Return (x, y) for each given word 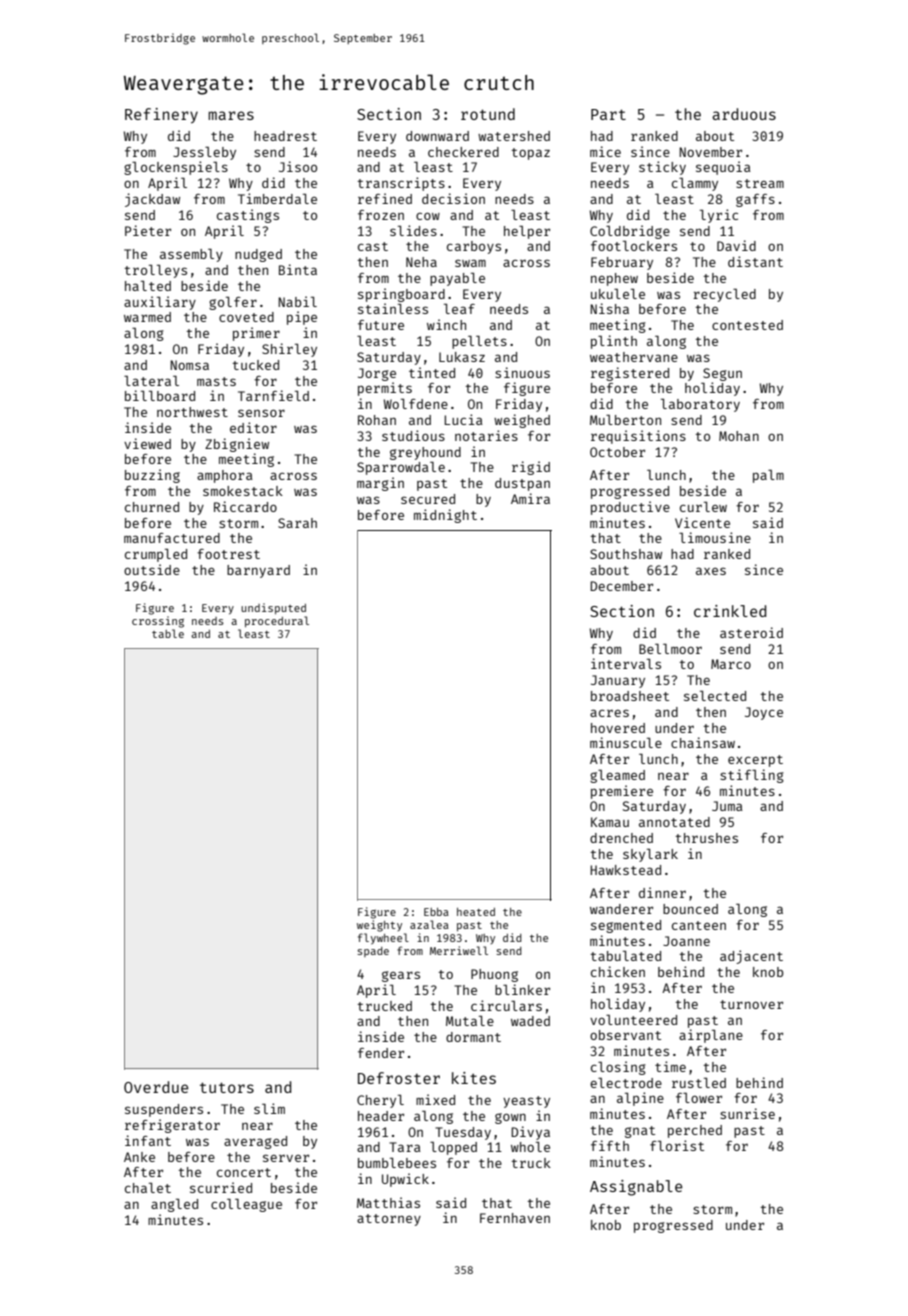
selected (715, 695)
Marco (731, 664)
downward (437, 136)
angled (174, 1205)
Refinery (161, 116)
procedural (277, 621)
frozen (381, 215)
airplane (711, 1036)
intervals (626, 663)
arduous (744, 114)
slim (269, 1108)
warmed (147, 317)
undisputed (273, 608)
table (168, 633)
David (736, 245)
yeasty (526, 1102)
